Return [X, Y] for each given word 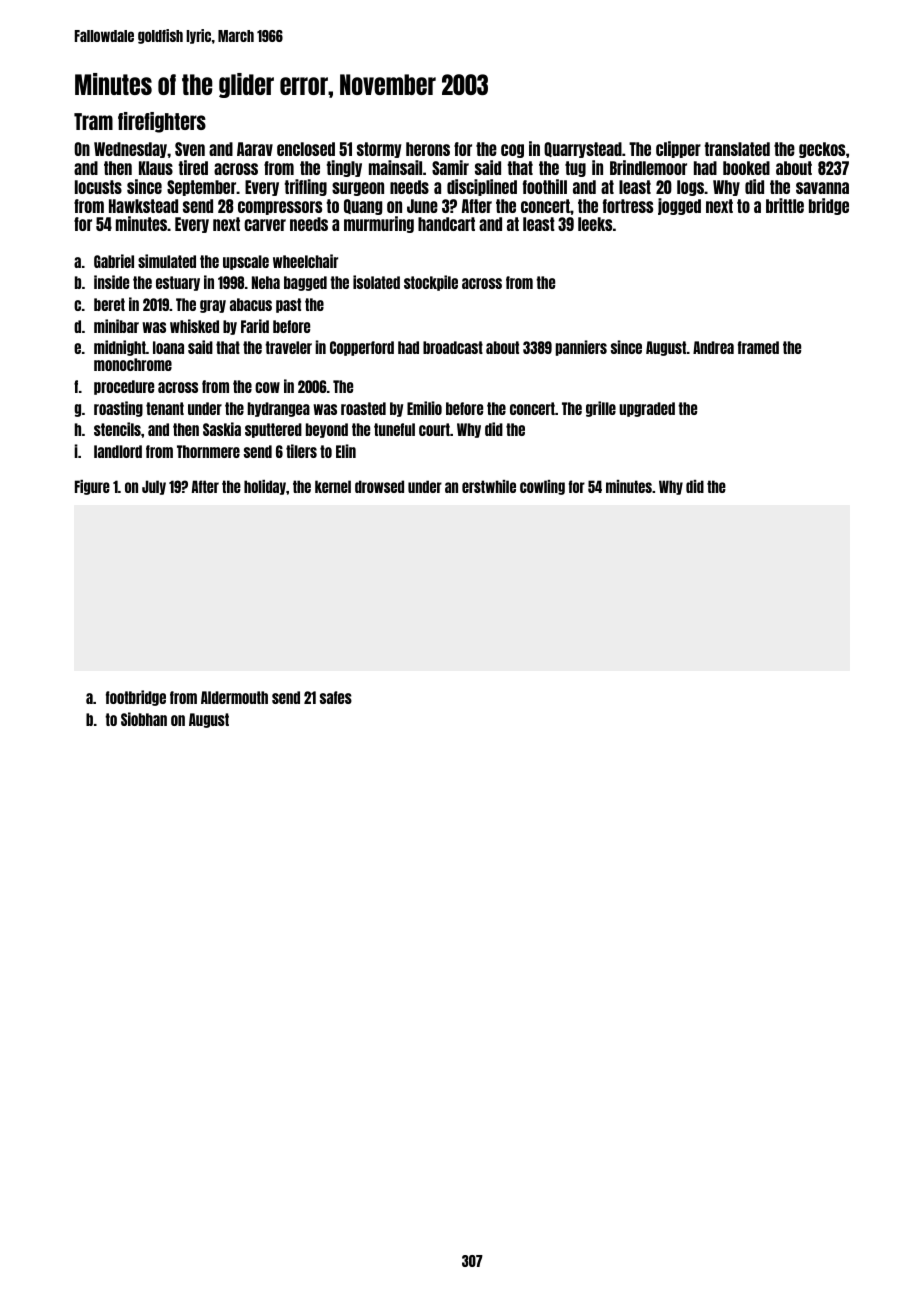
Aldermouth [234, 697]
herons [428, 149]
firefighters [162, 122]
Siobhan [144, 719]
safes [336, 697]
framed [758, 347]
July [154, 487]
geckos [822, 150]
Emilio [424, 408]
